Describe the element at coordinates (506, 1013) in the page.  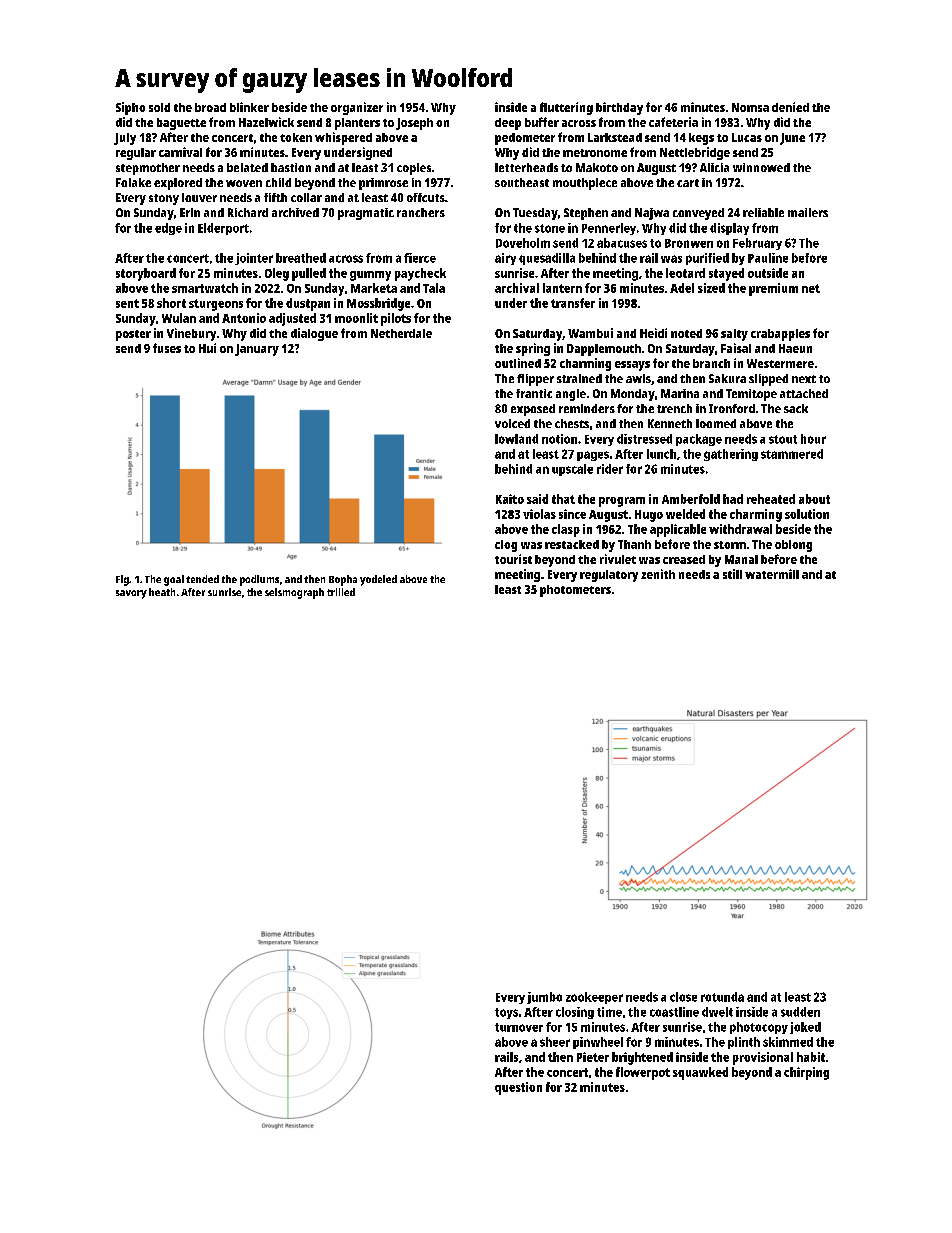
I see `toys` at that location.
